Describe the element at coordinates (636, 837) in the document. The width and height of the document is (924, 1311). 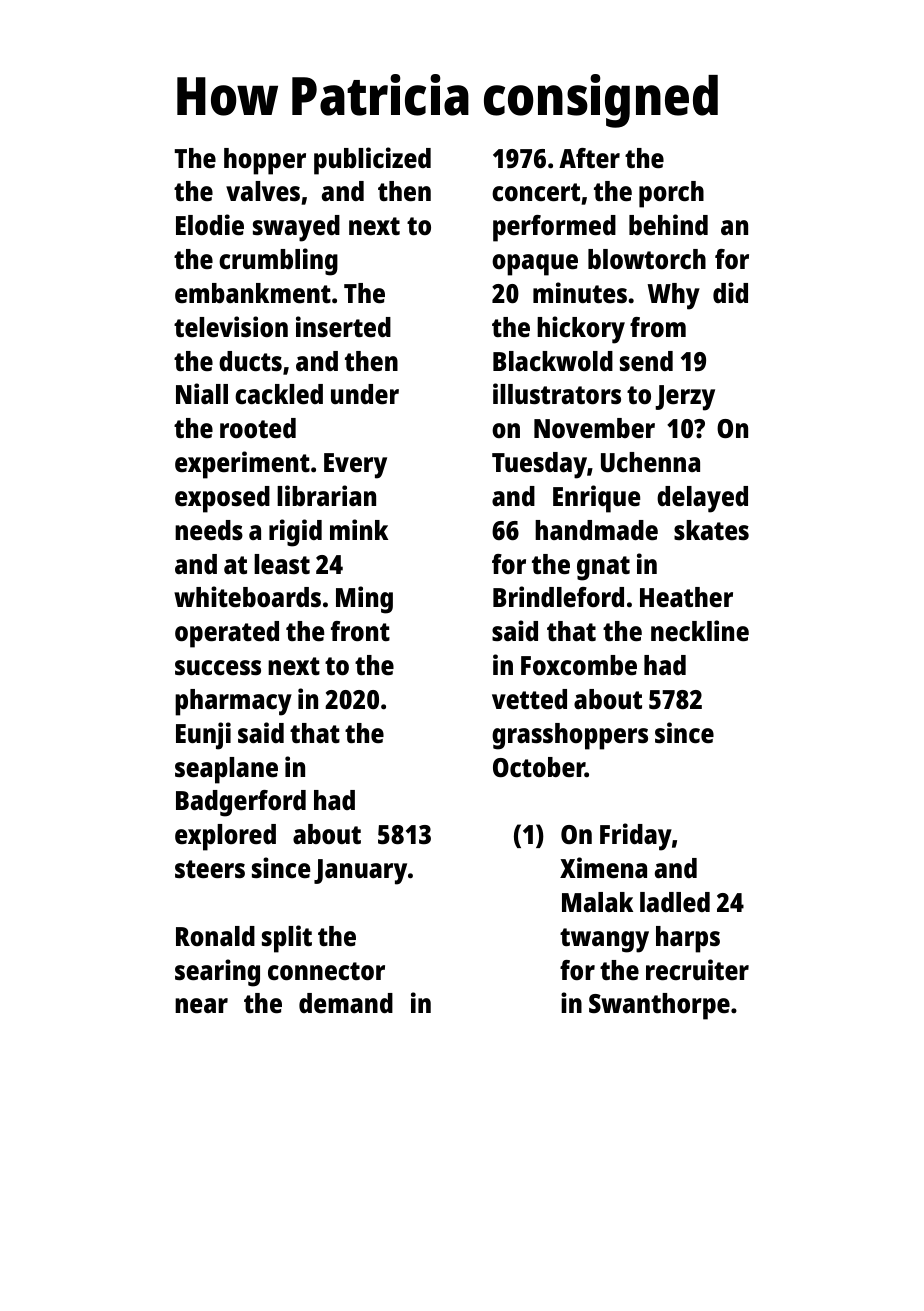
I see `Friday` at that location.
